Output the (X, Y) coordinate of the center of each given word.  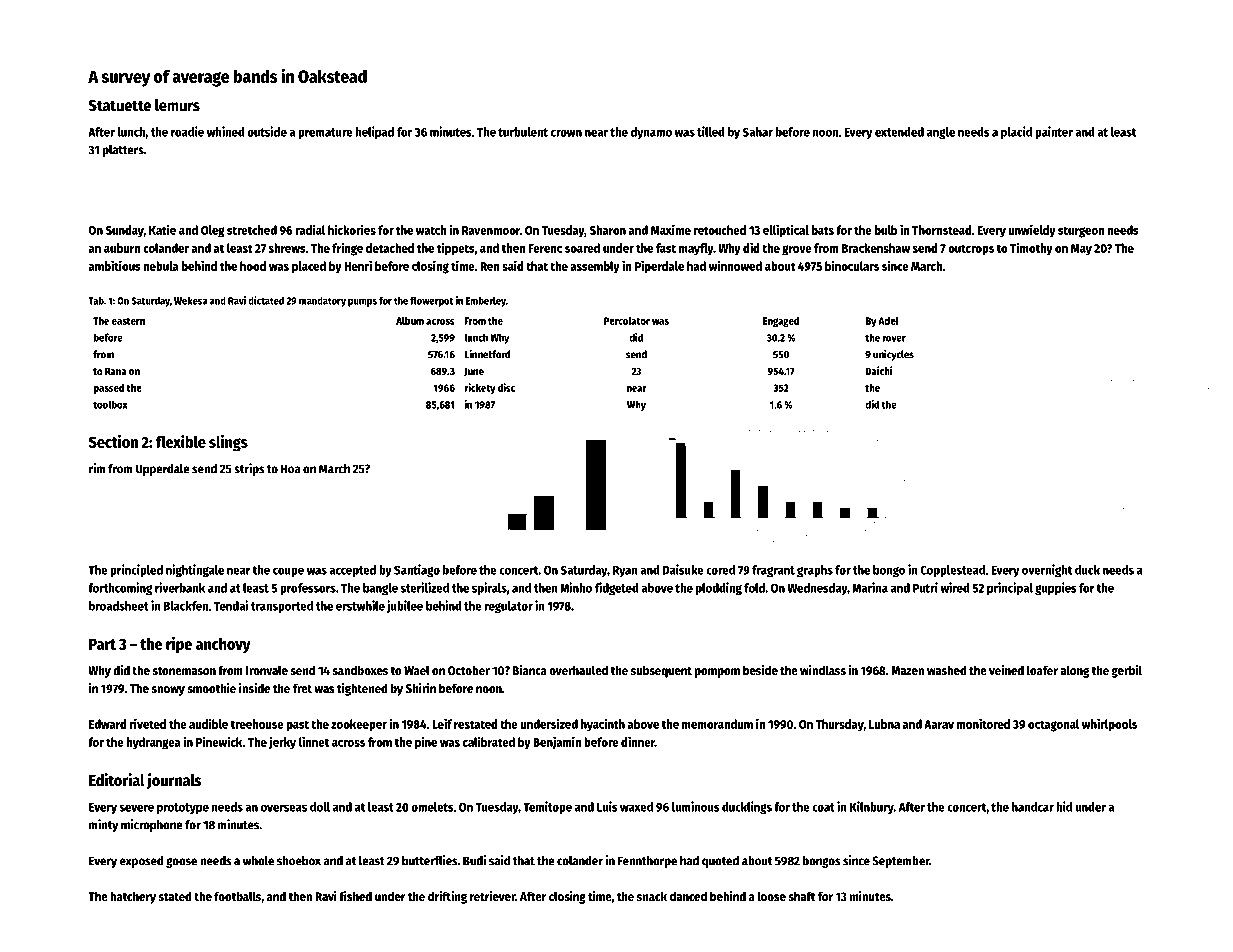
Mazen (907, 670)
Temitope (547, 807)
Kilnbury (872, 807)
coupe (288, 572)
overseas (284, 808)
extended (899, 132)
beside (760, 670)
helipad (375, 132)
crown (566, 133)
